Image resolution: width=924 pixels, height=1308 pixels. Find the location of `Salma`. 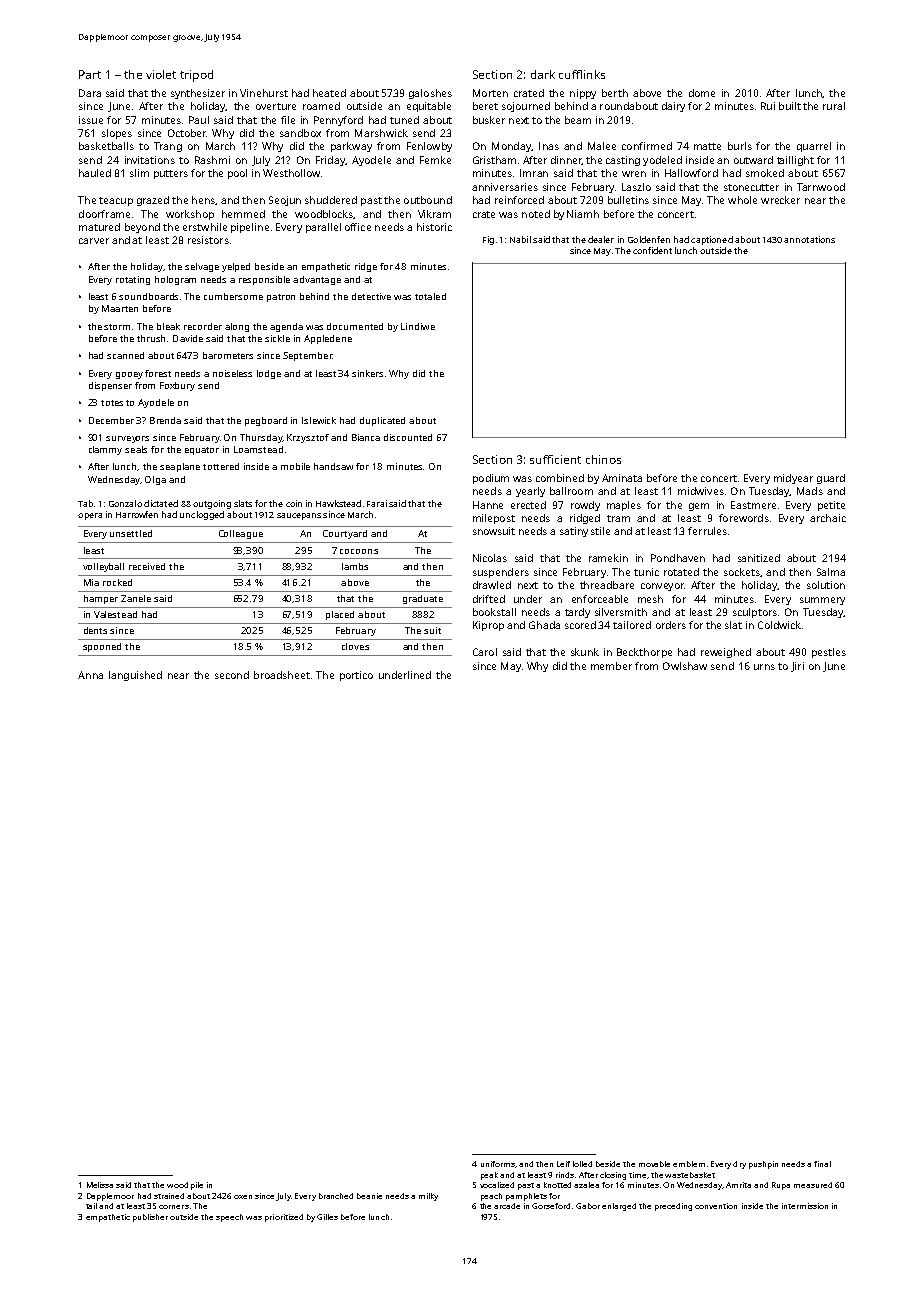

Salma is located at coordinates (831, 572).
